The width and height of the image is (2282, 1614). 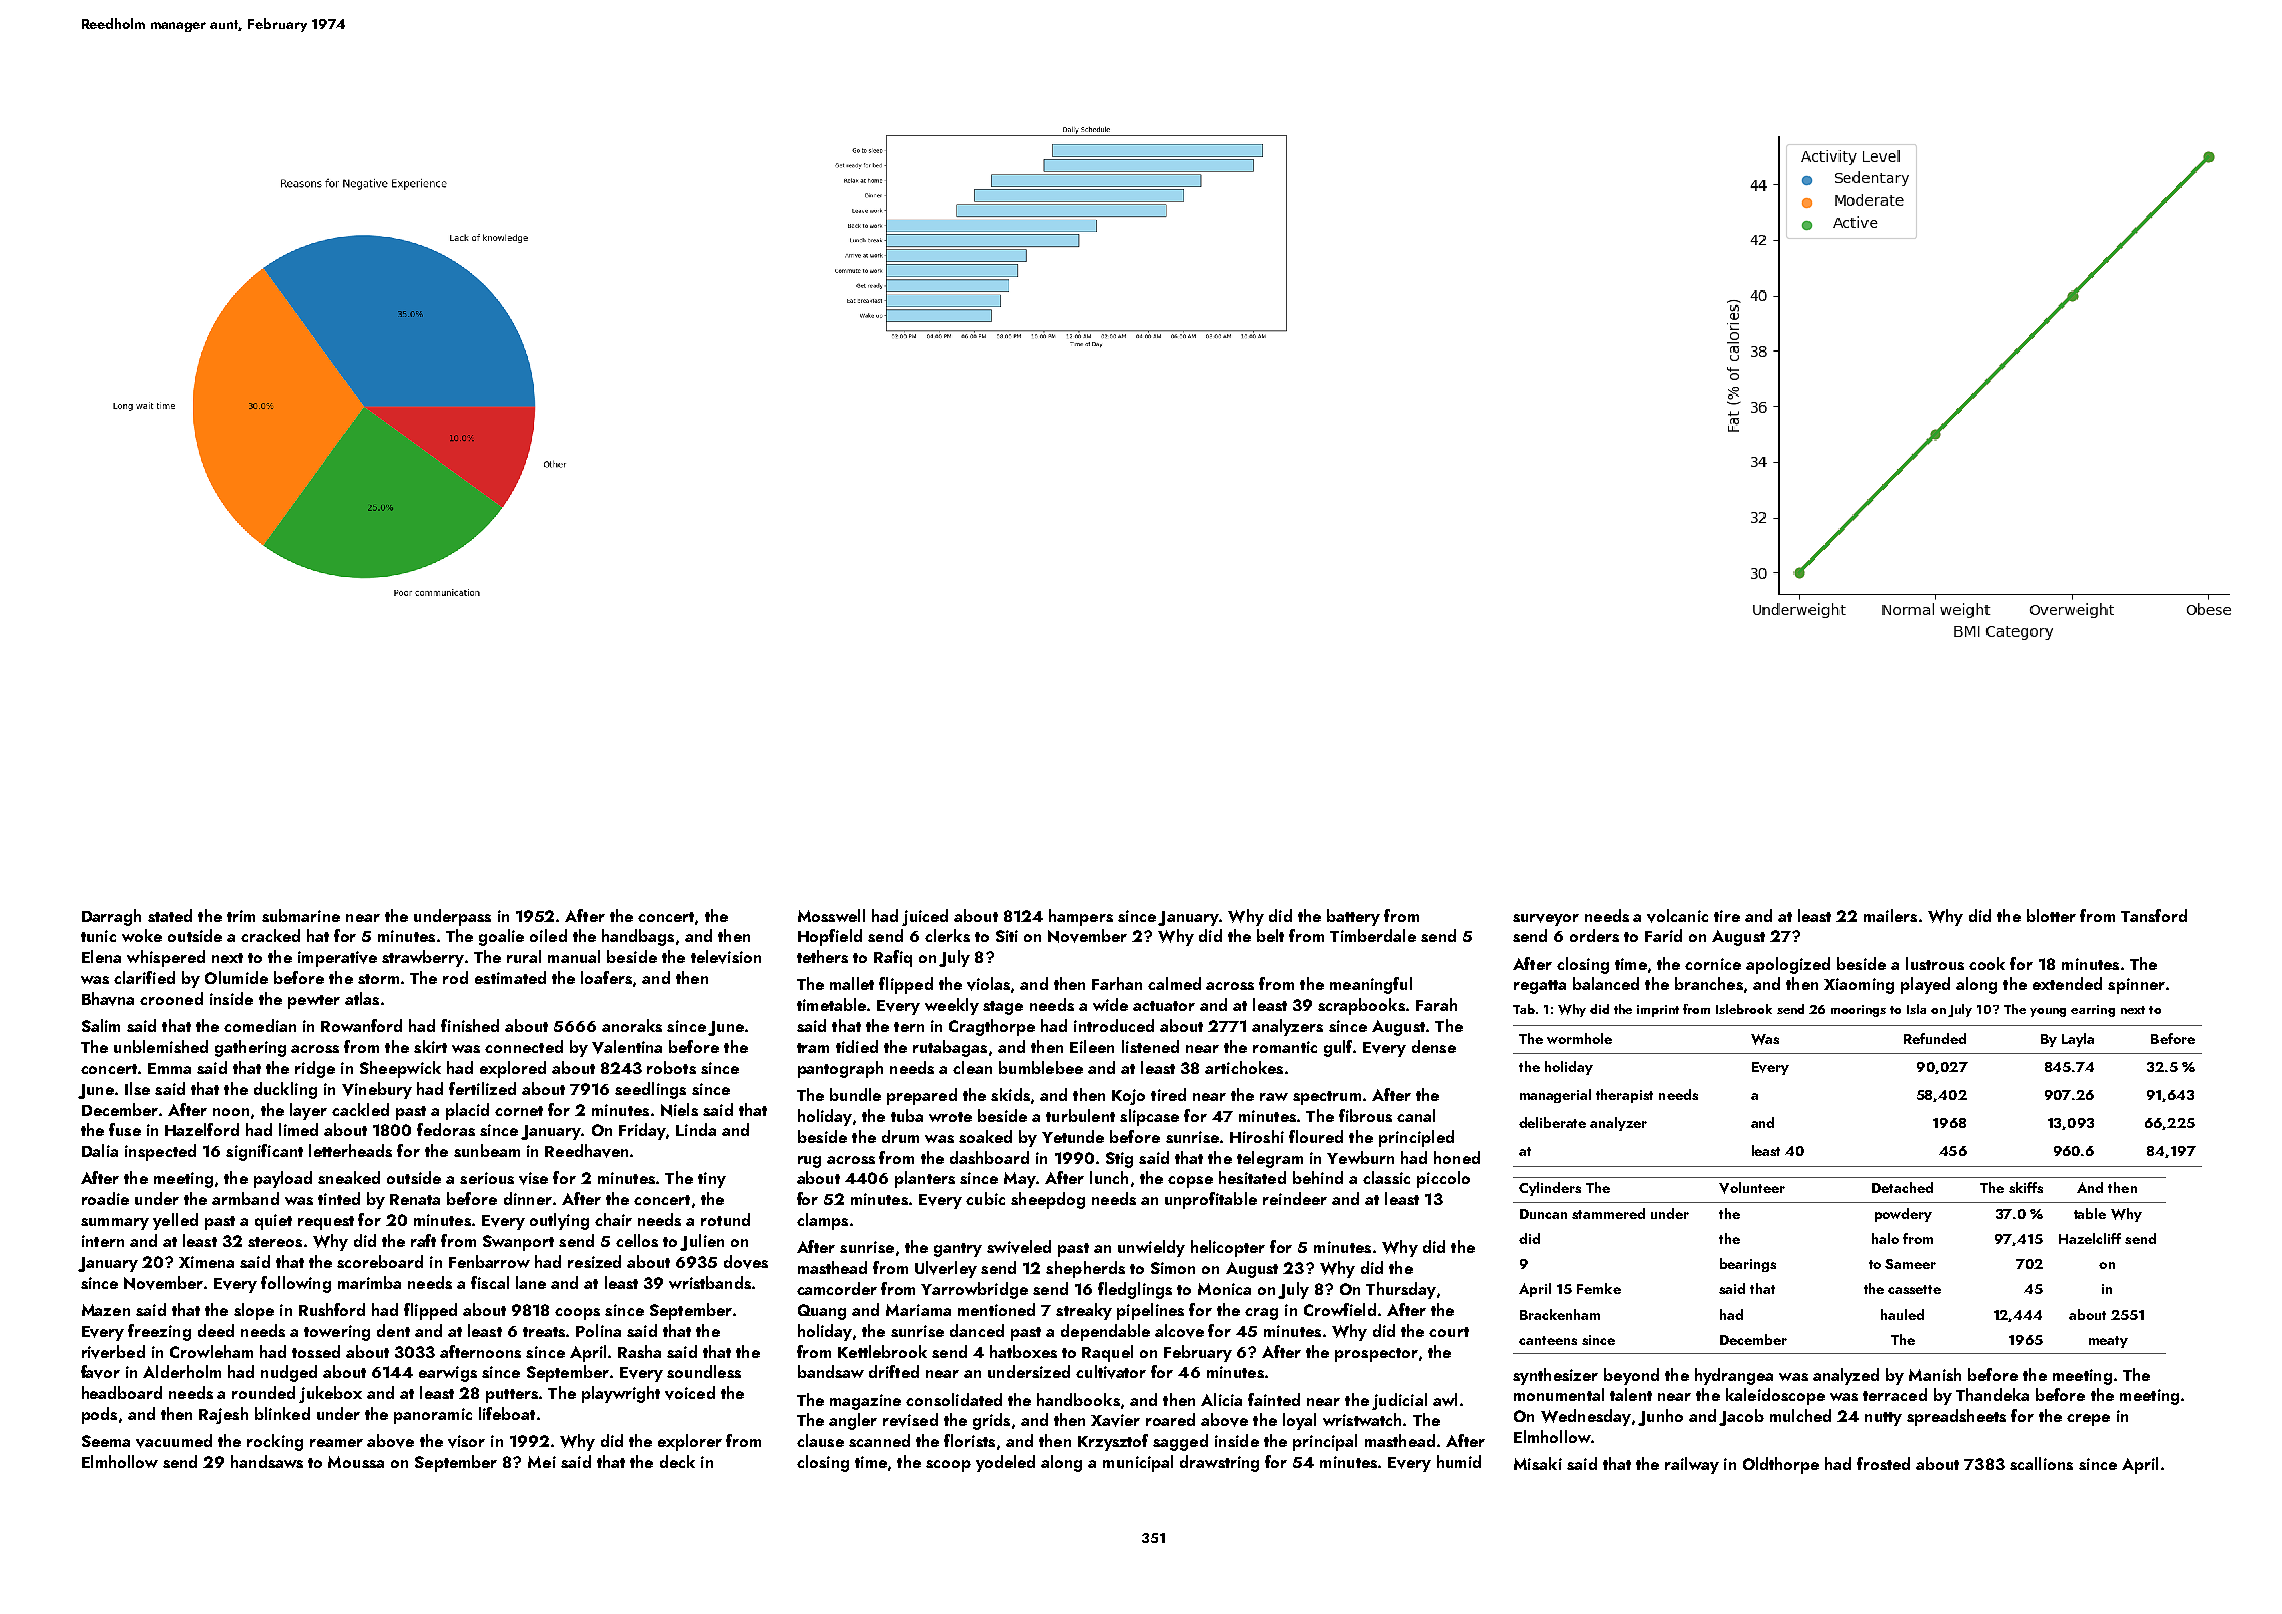 I want to click on balanced, so click(x=1606, y=983).
